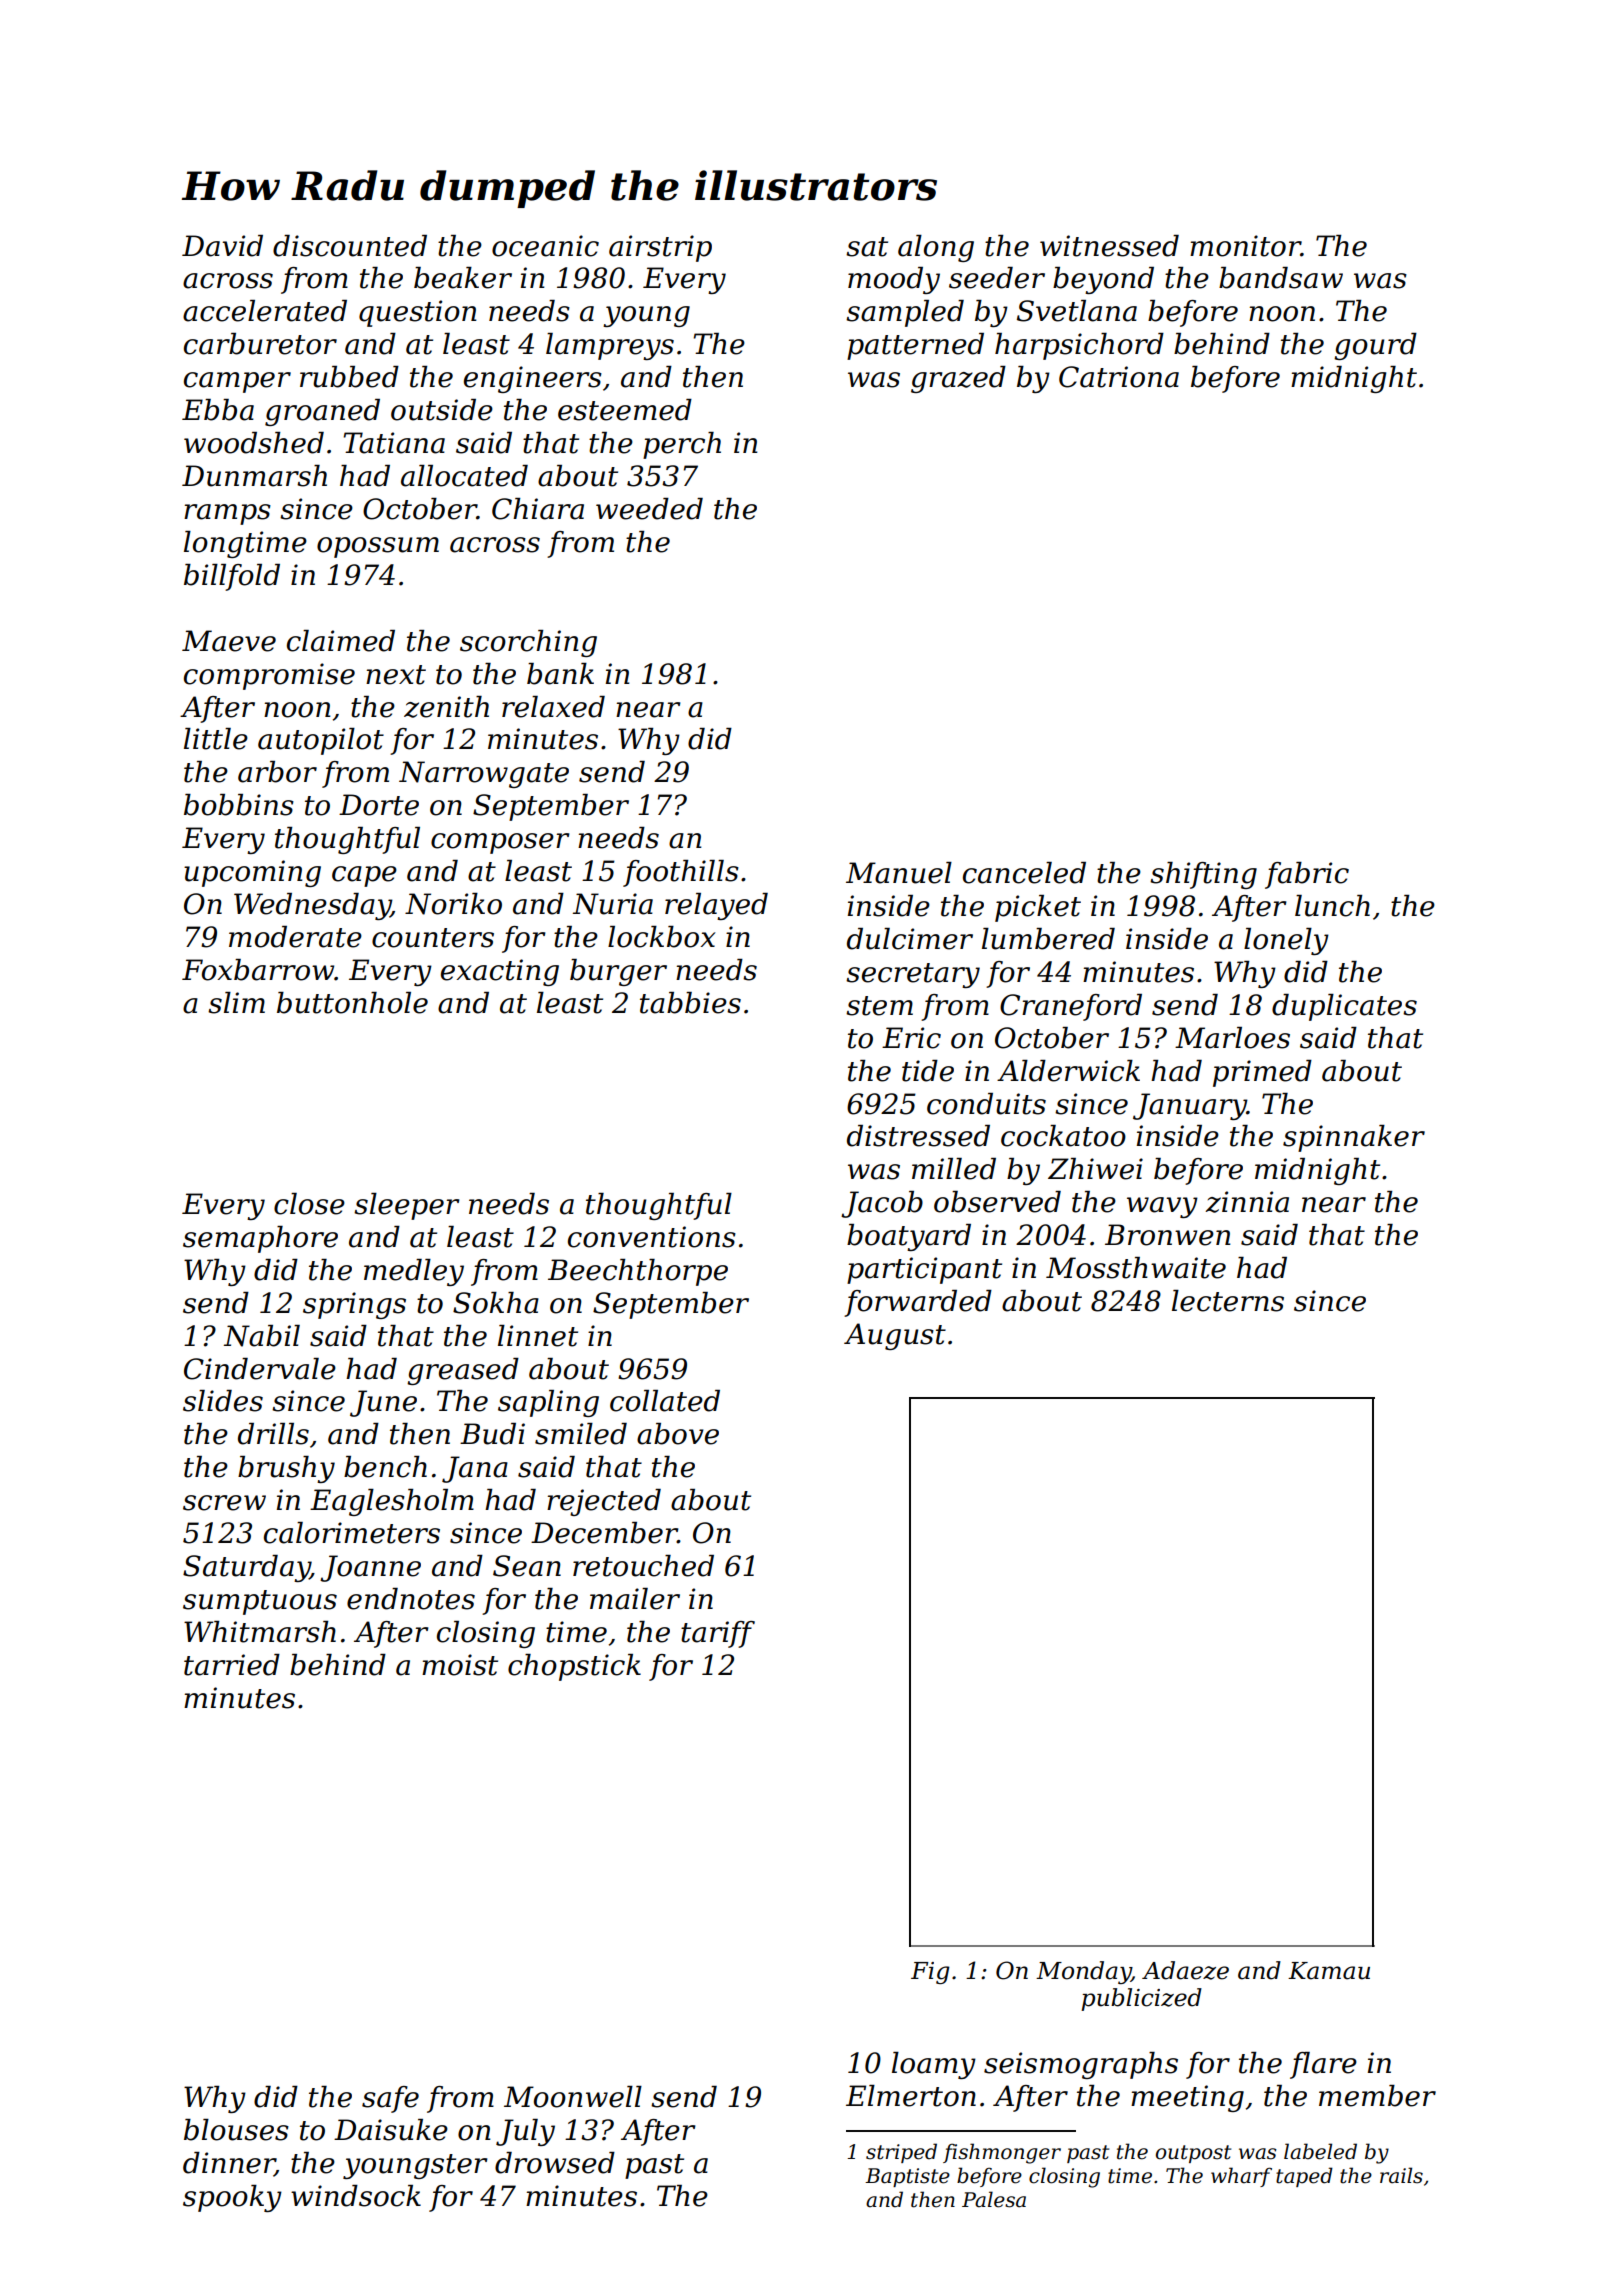 This page has height=2292, width=1620. What do you see at coordinates (1203, 875) in the page?
I see `shifting` at bounding box center [1203, 875].
